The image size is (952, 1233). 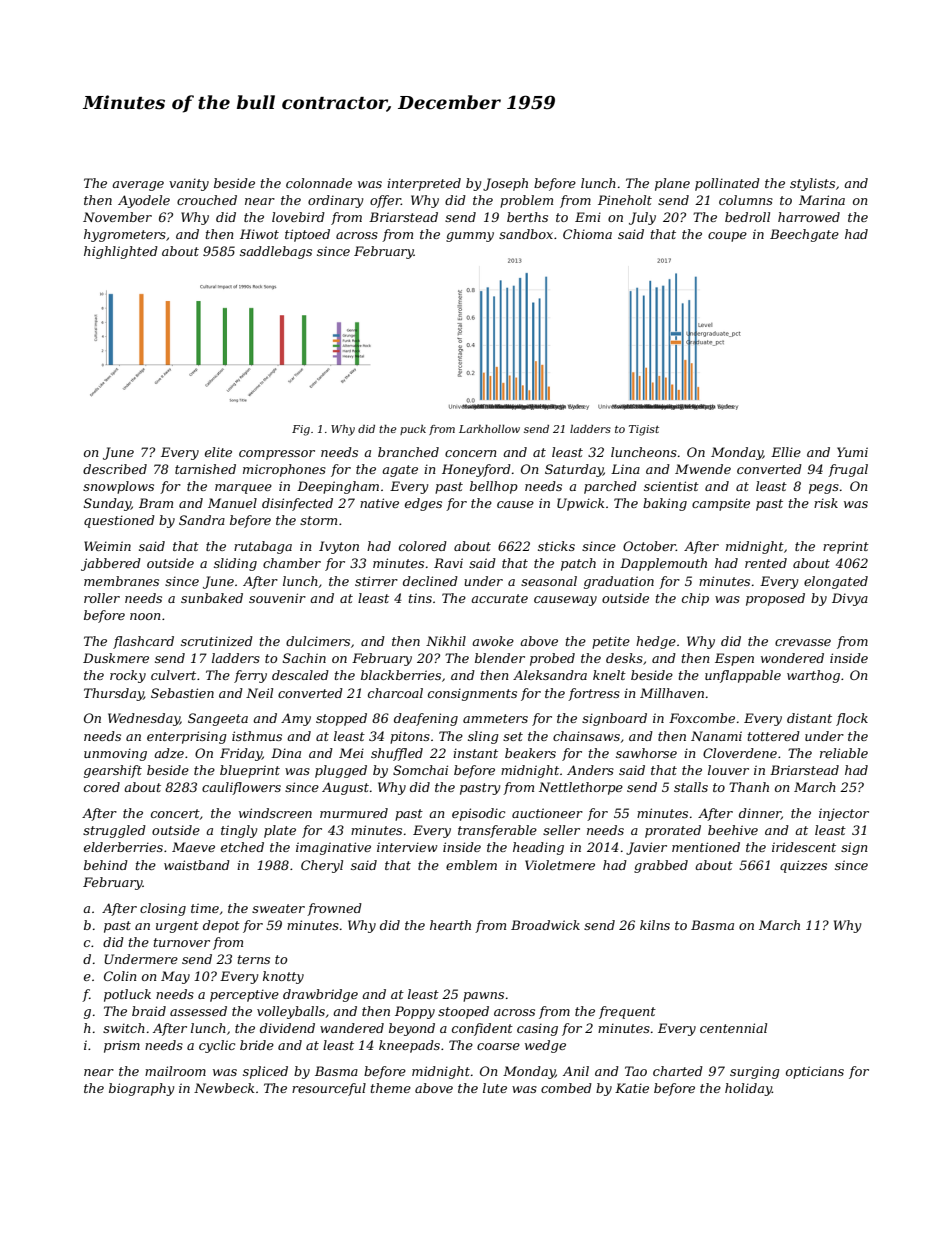 I want to click on combed, so click(x=566, y=1088).
